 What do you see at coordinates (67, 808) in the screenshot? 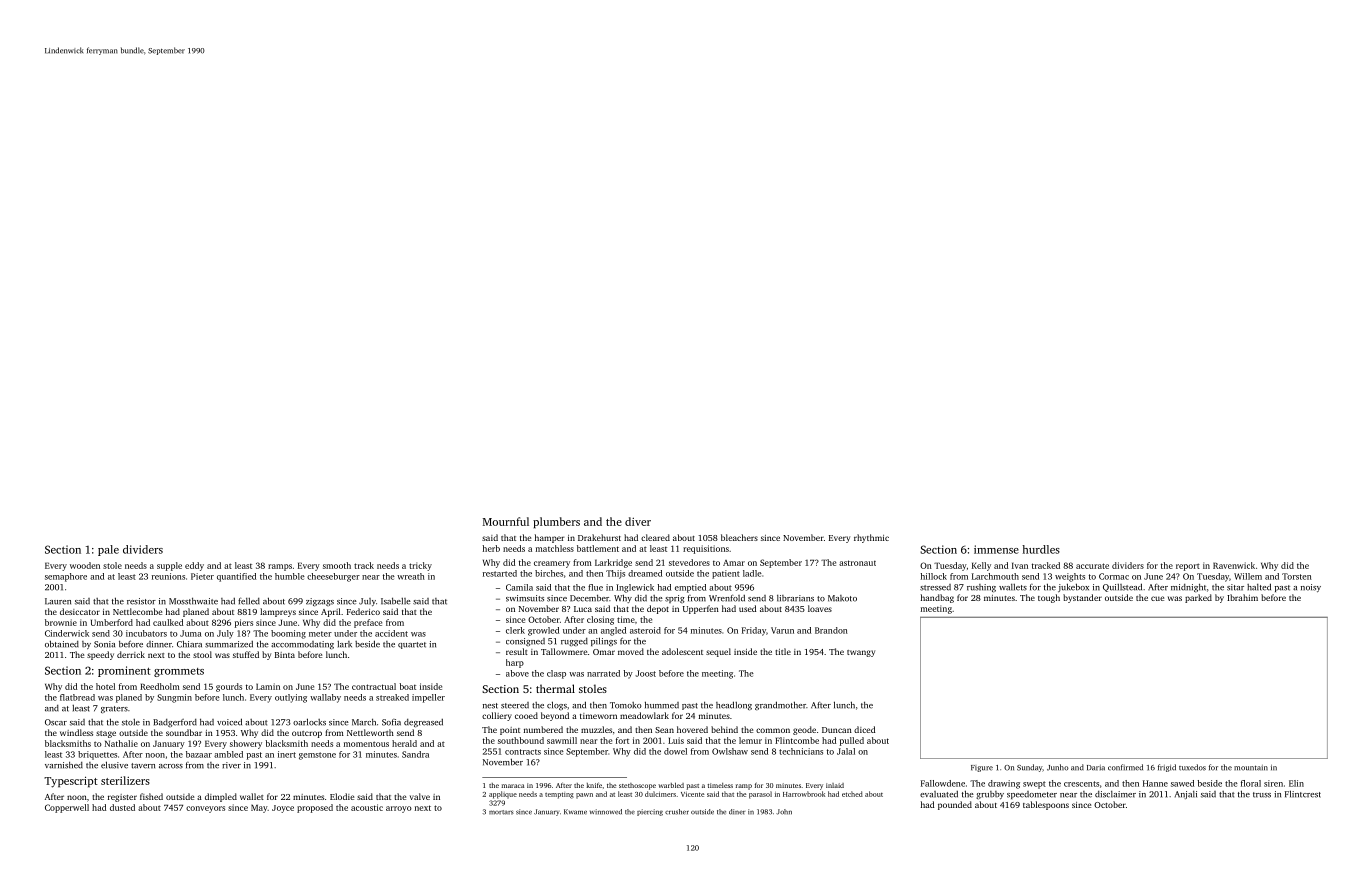
I see `Copperwell` at bounding box center [67, 808].
